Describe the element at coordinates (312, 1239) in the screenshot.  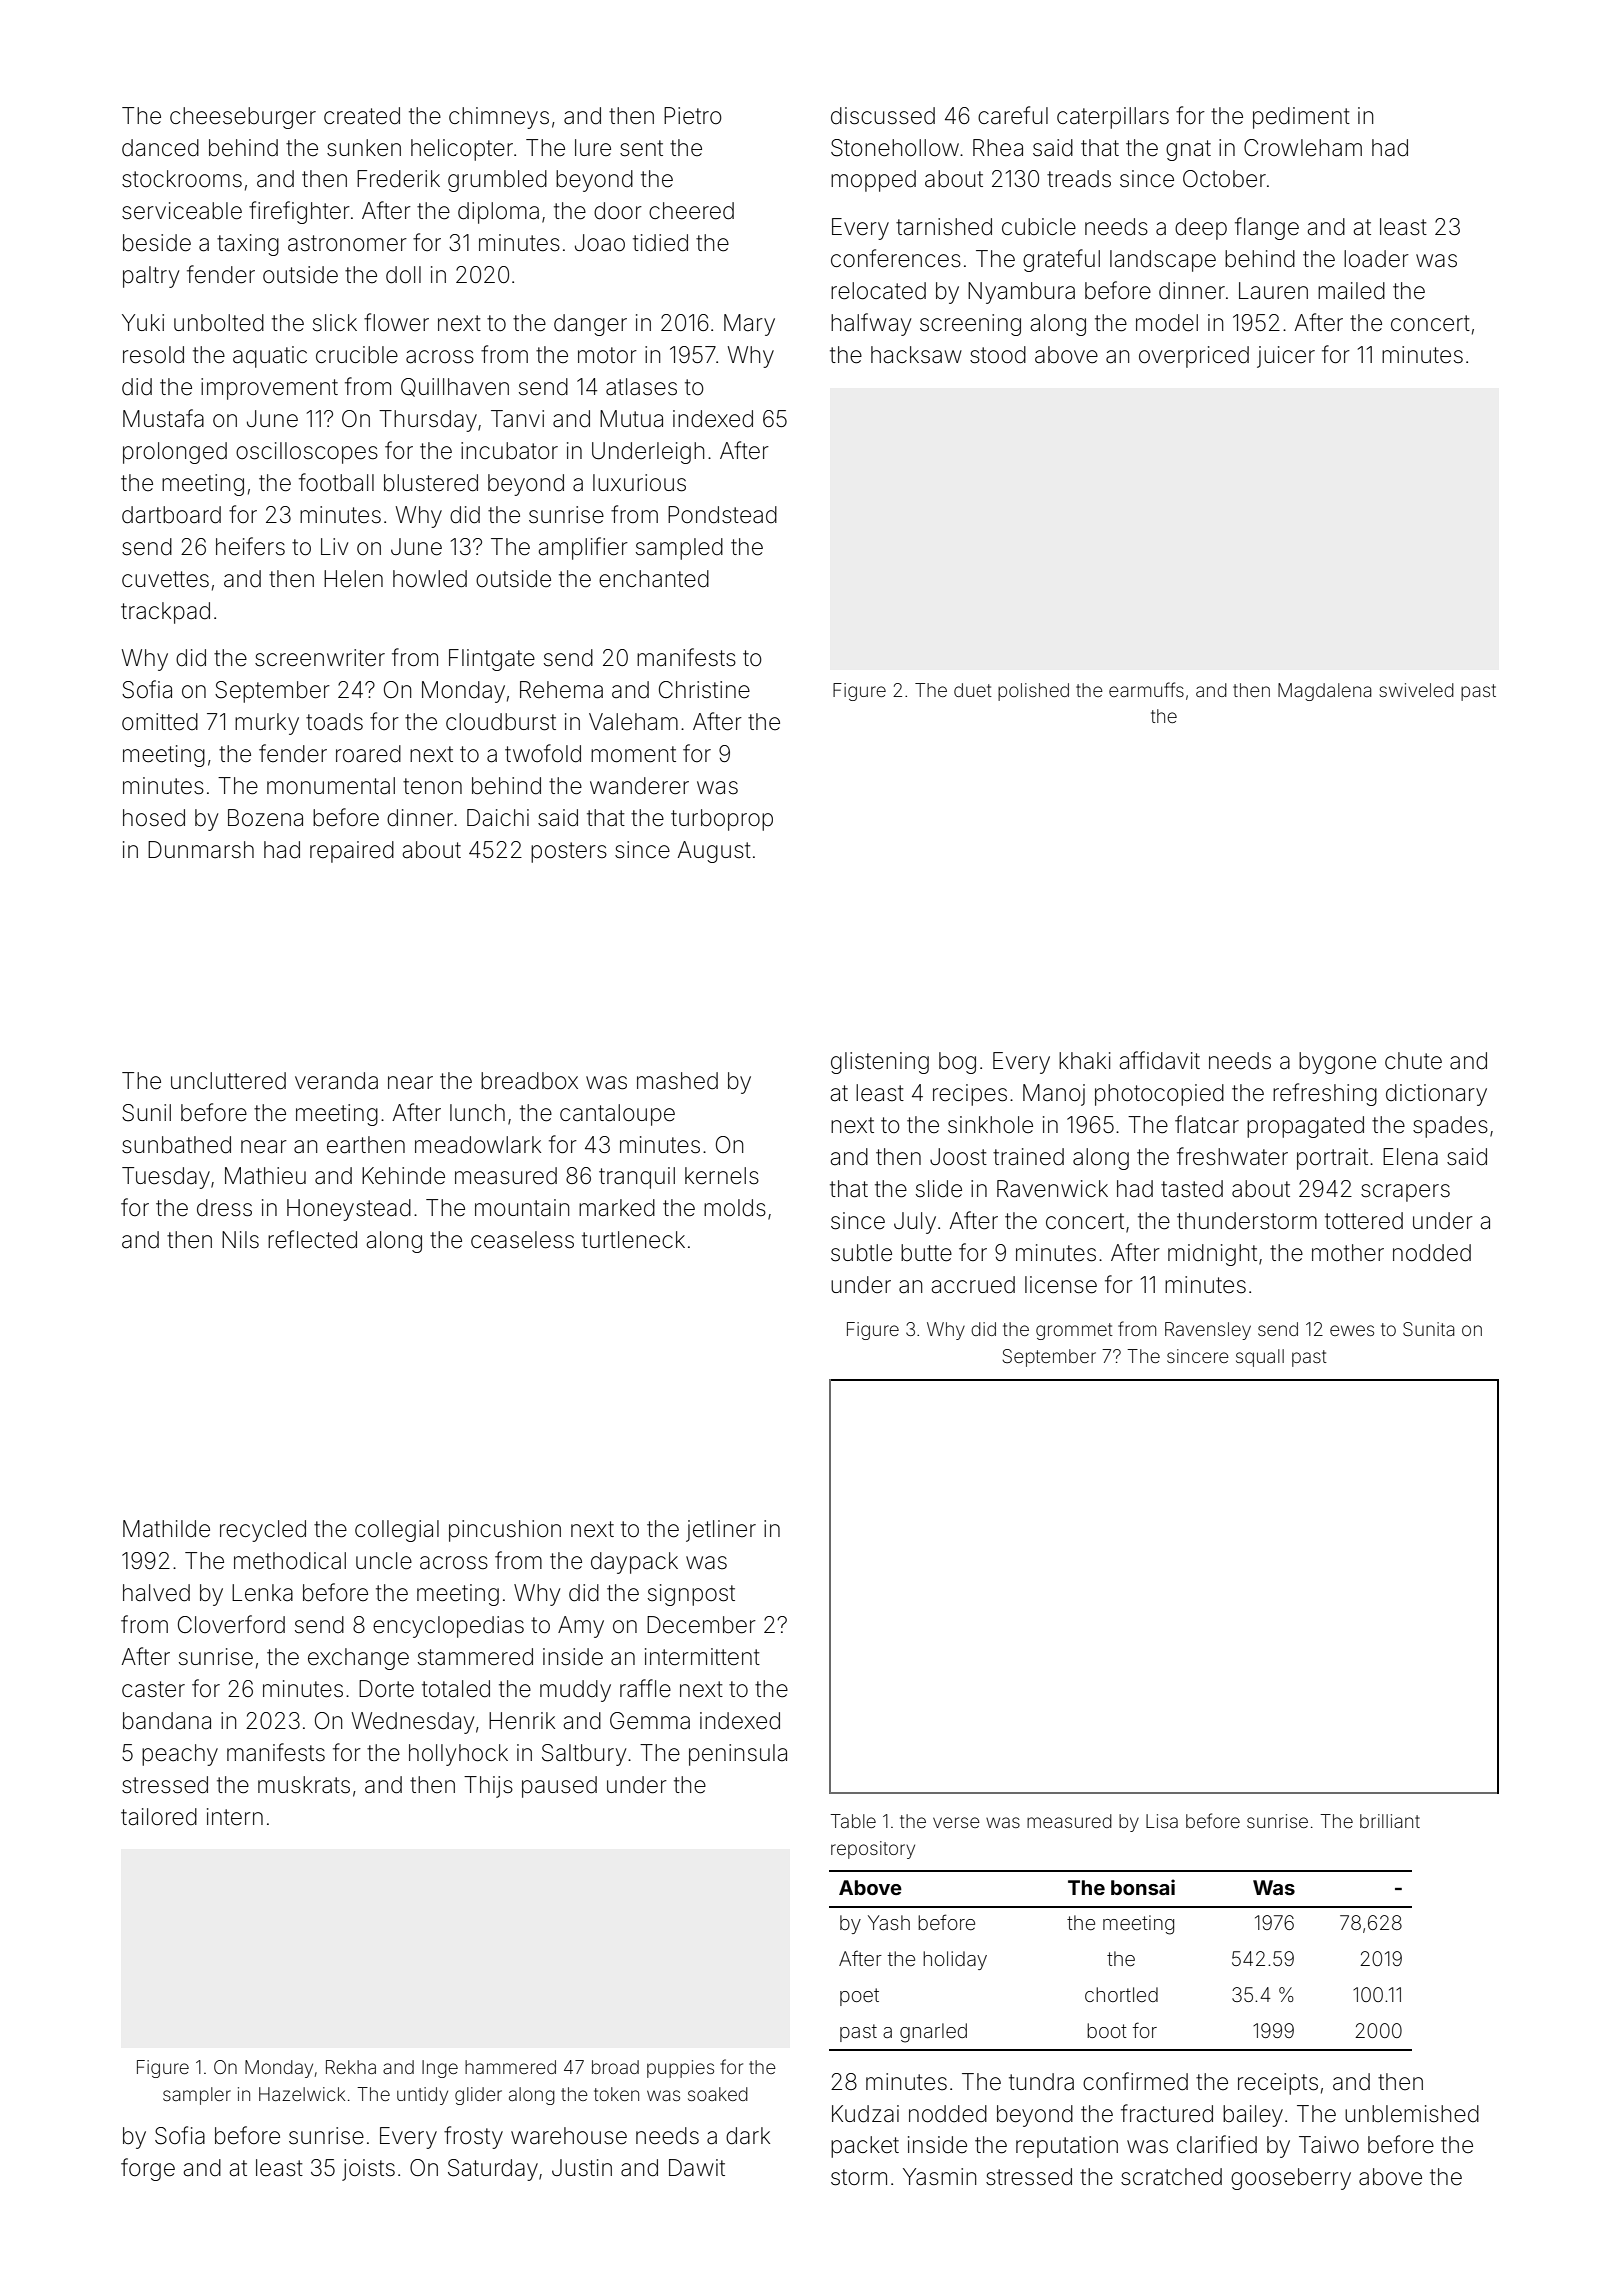
I see `reflected` at that location.
